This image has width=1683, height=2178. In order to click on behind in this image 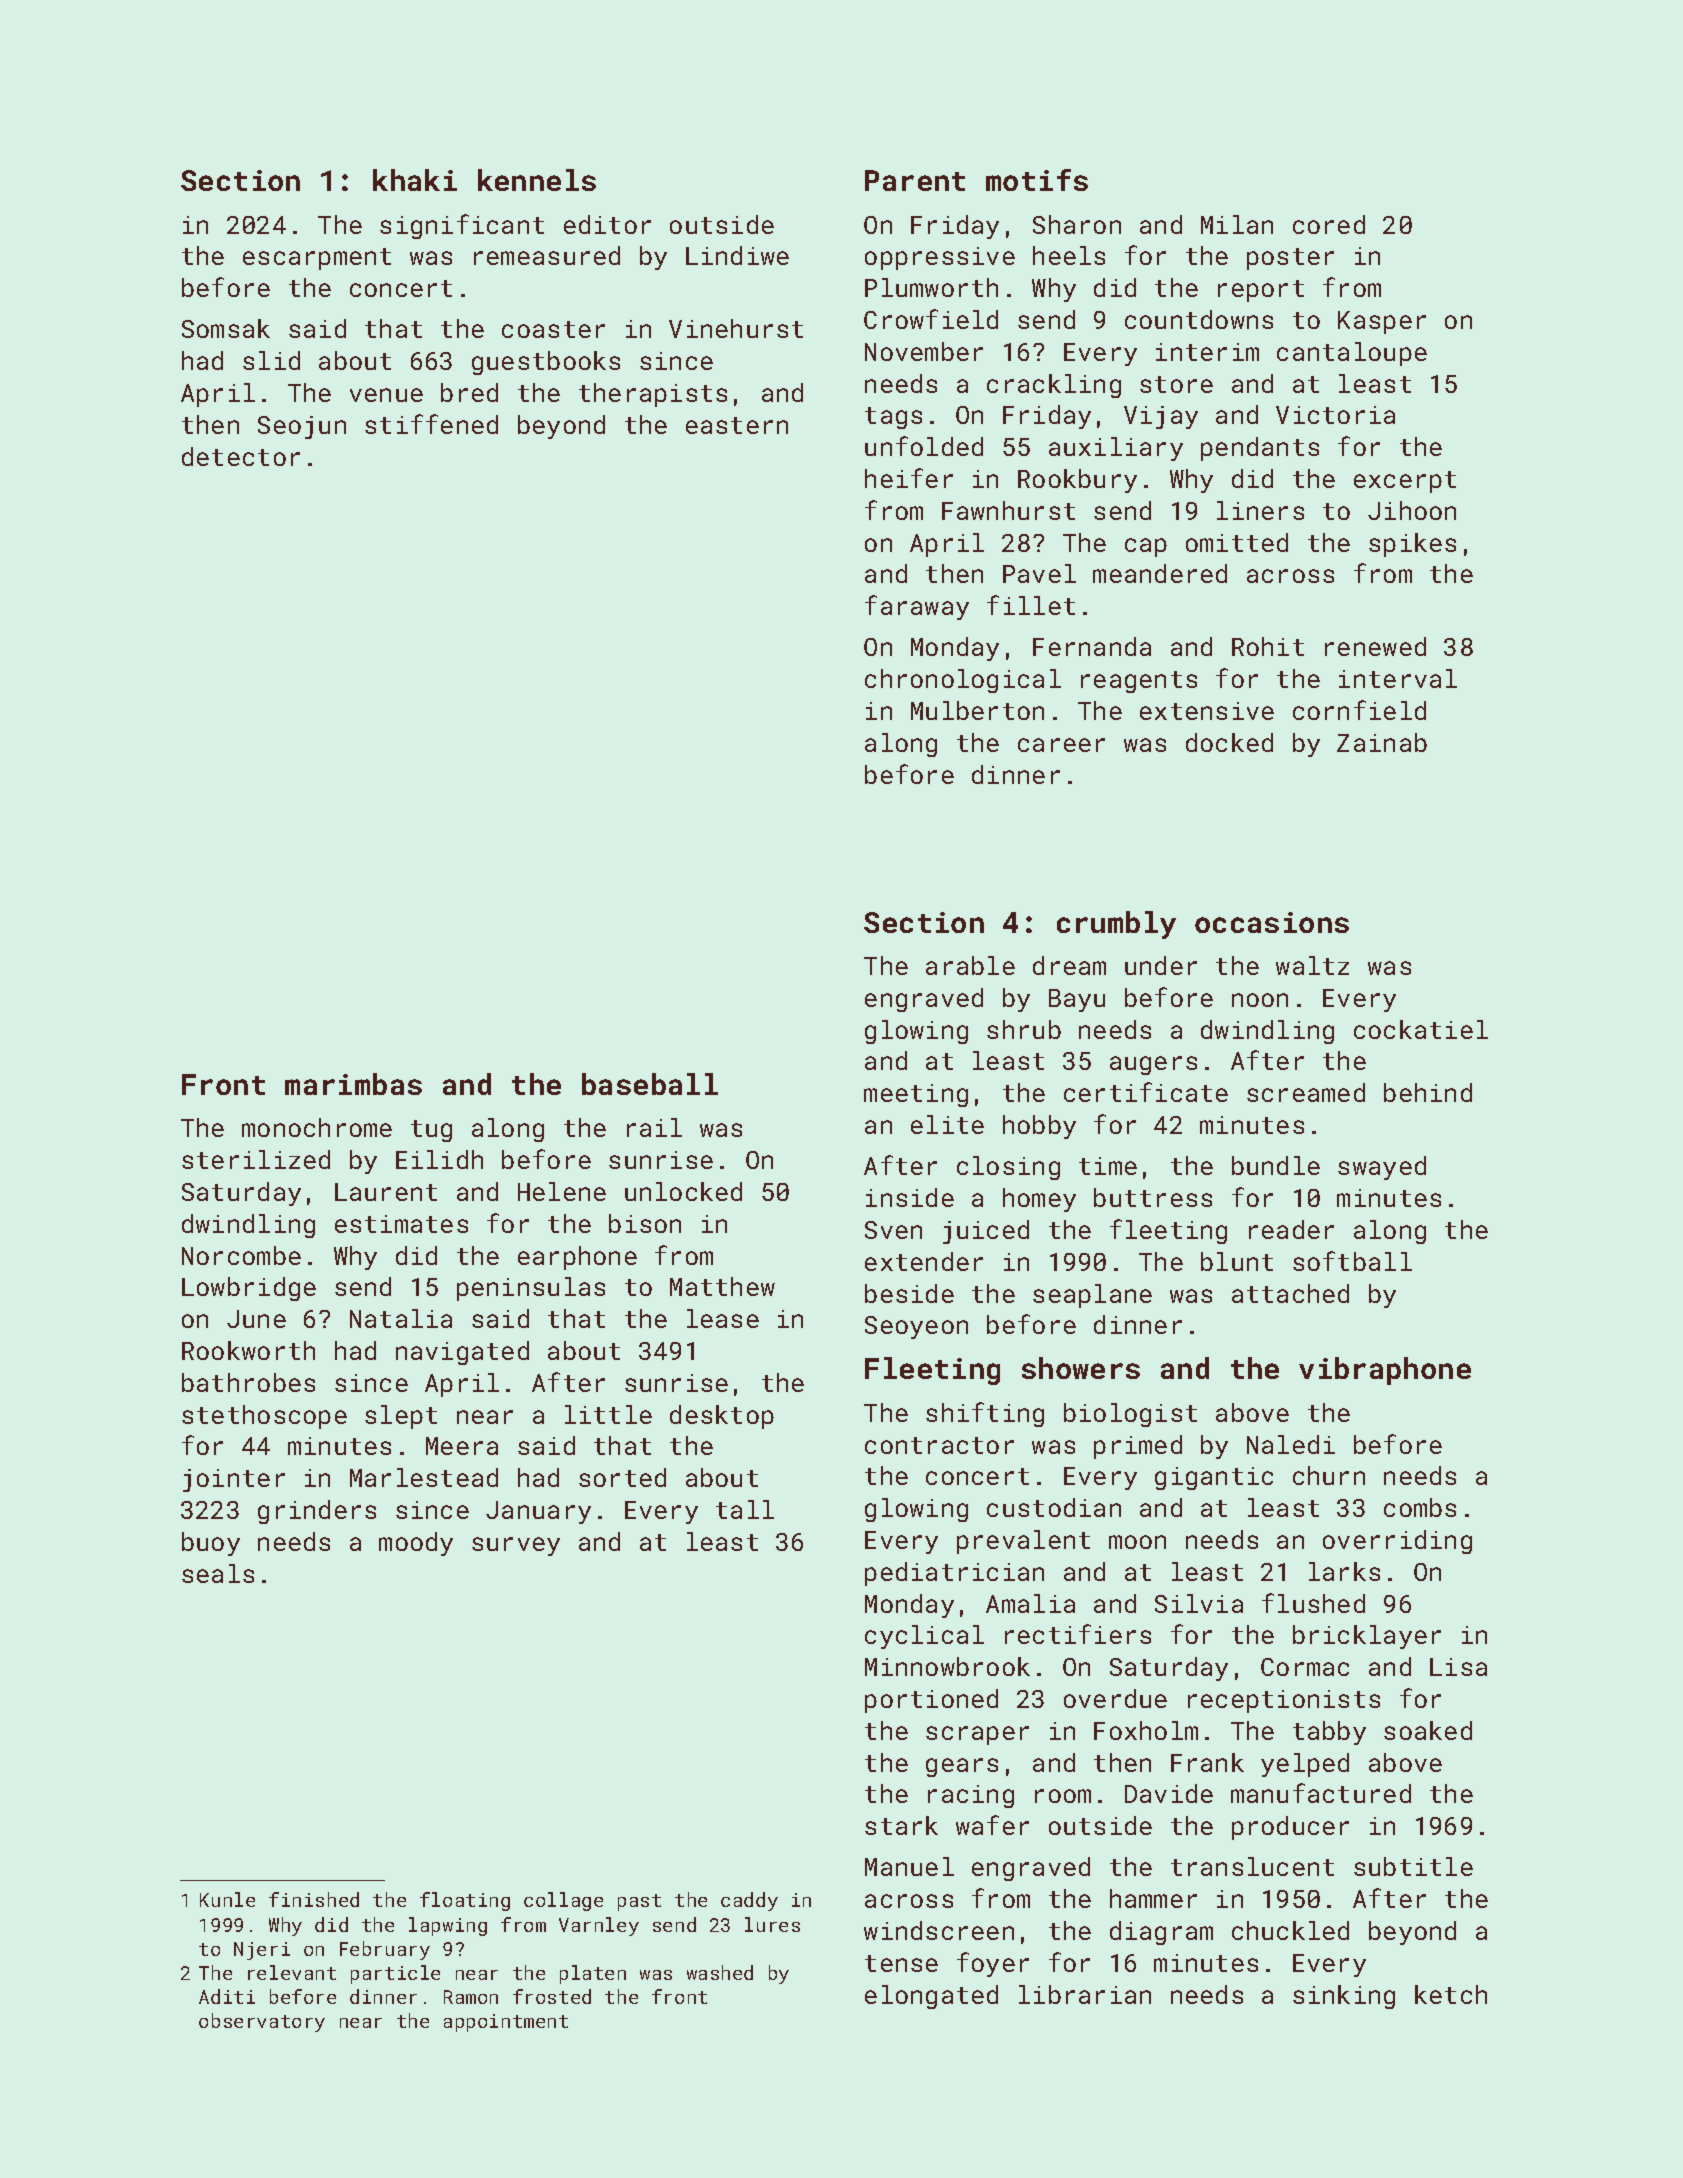, I will do `click(1428, 1092)`.
